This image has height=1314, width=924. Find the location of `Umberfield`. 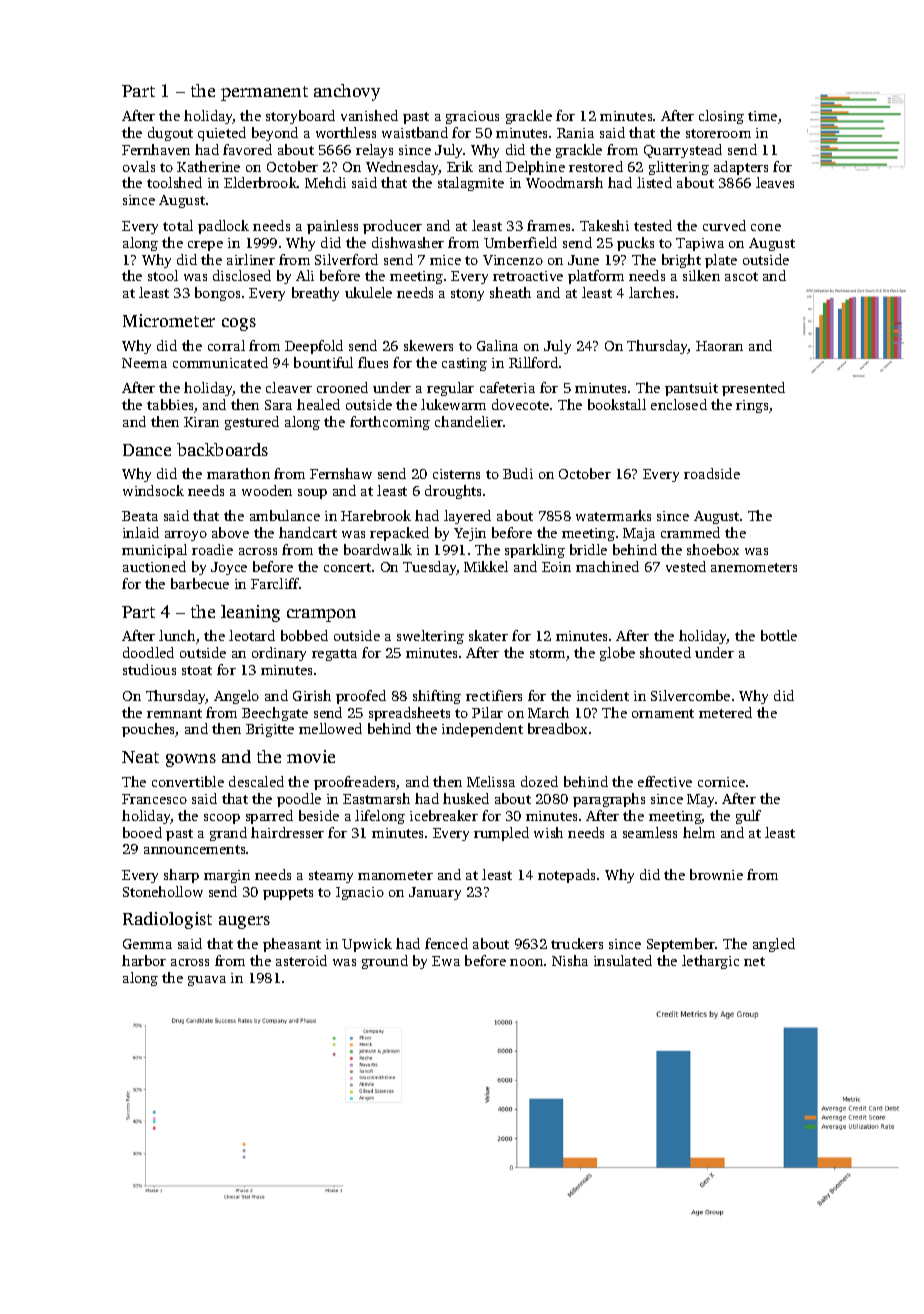

Umberfield is located at coordinates (520, 242).
